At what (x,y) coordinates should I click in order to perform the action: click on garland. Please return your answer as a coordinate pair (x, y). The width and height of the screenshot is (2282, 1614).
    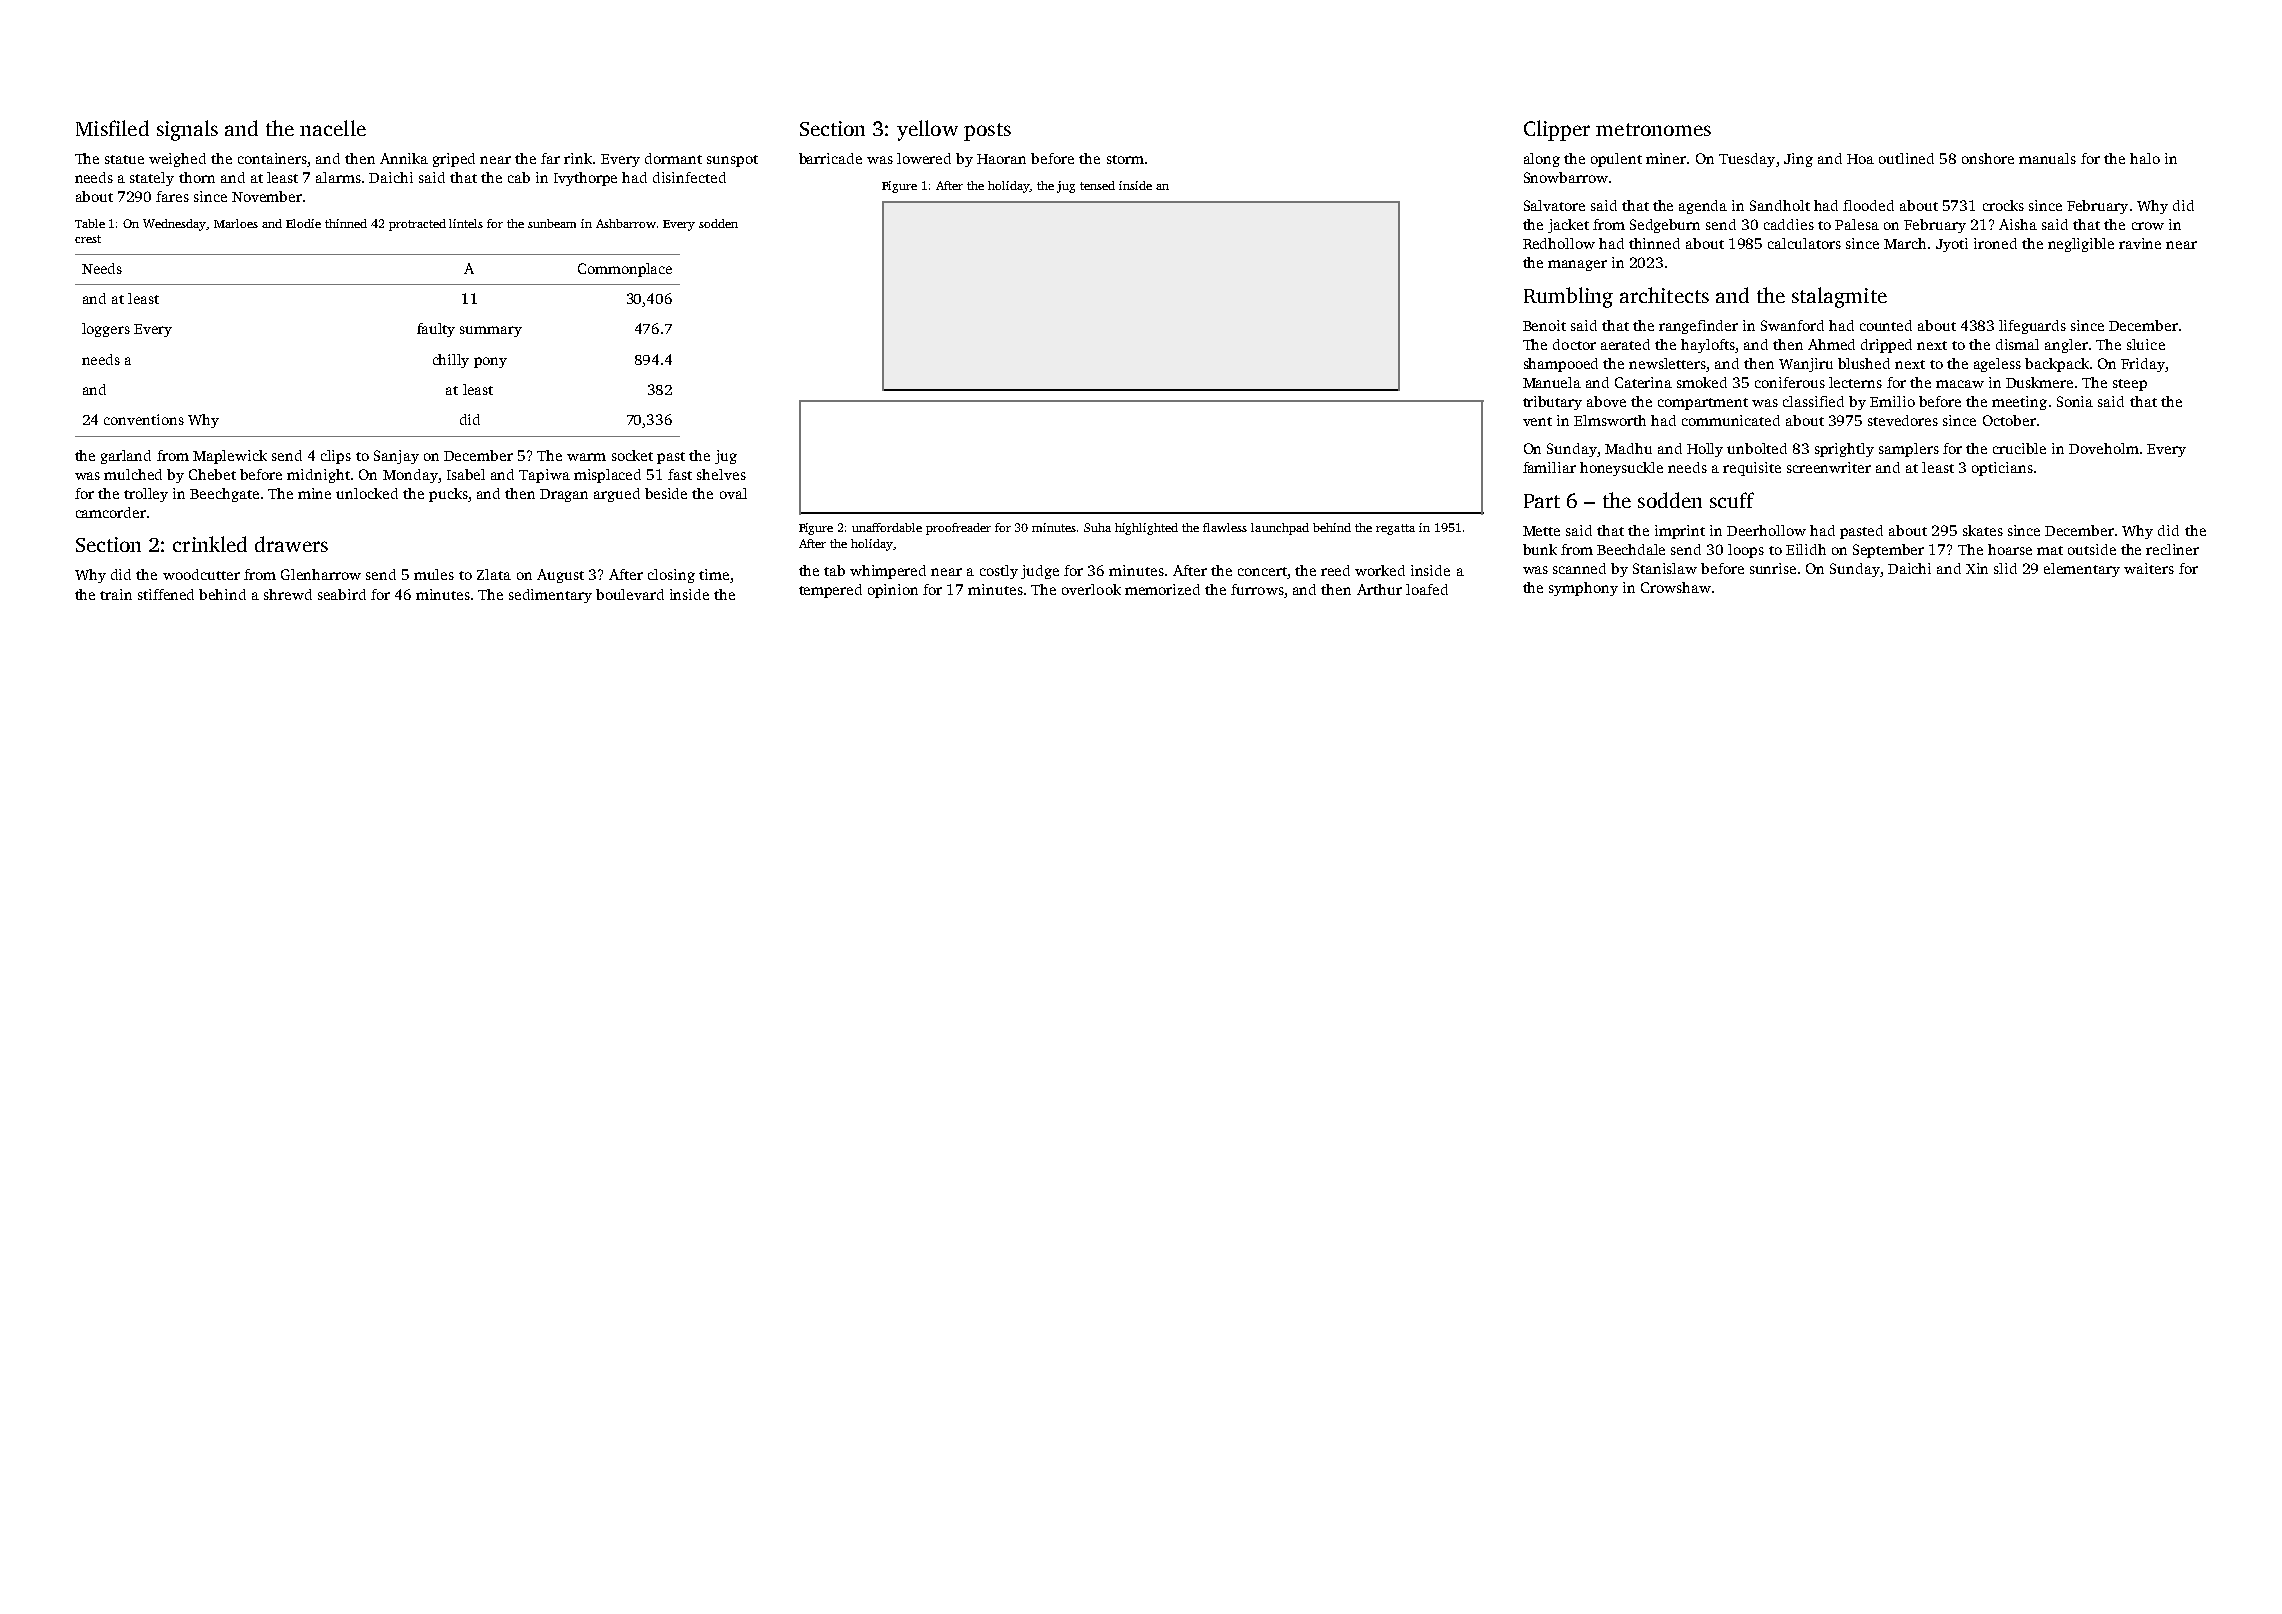
    Looking at the image, I should click on (126, 457).
